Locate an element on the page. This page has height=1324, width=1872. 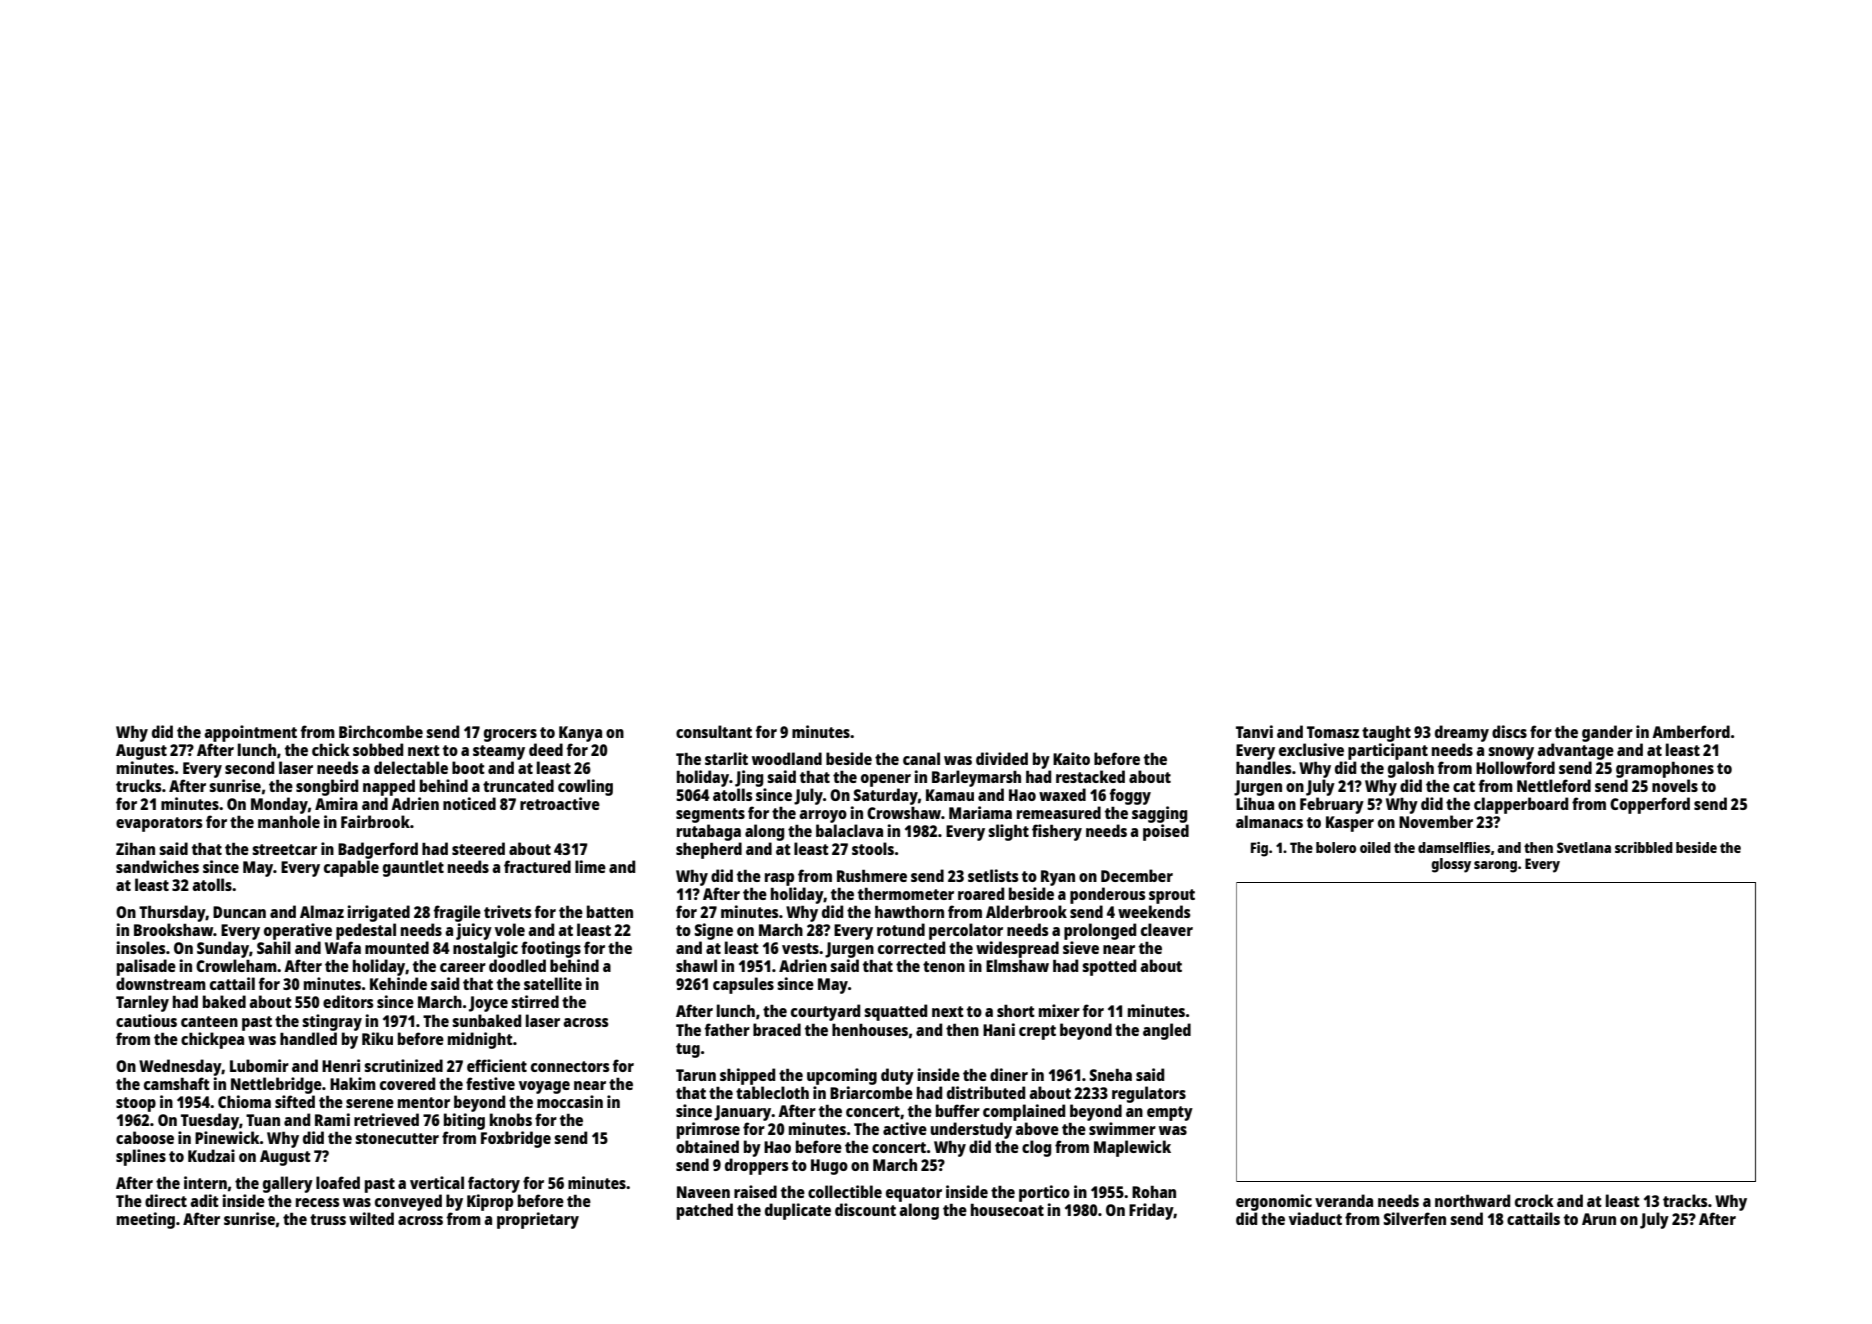
Naveen is located at coordinates (703, 1192).
